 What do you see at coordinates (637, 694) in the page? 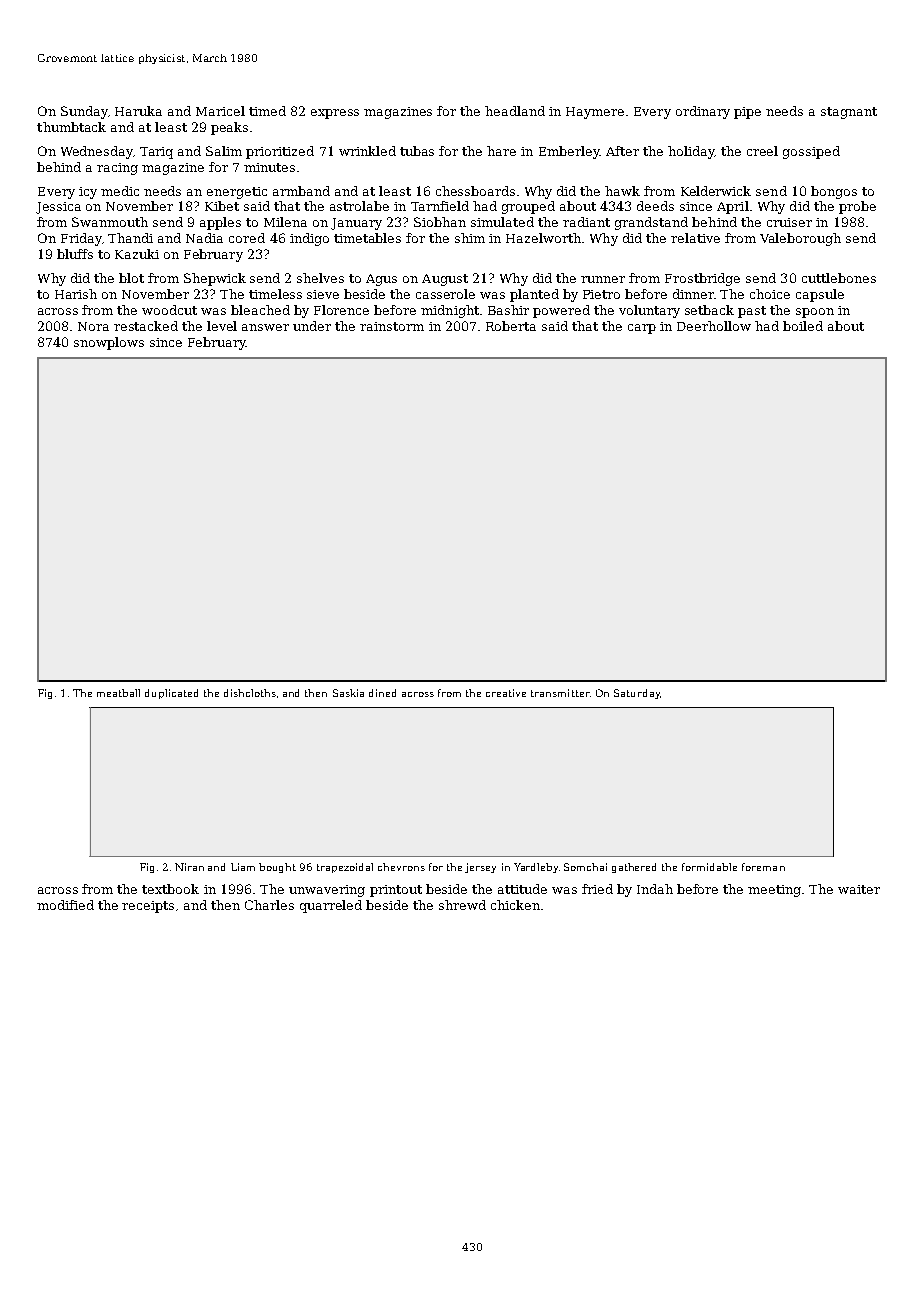
I see `Saturday` at bounding box center [637, 694].
